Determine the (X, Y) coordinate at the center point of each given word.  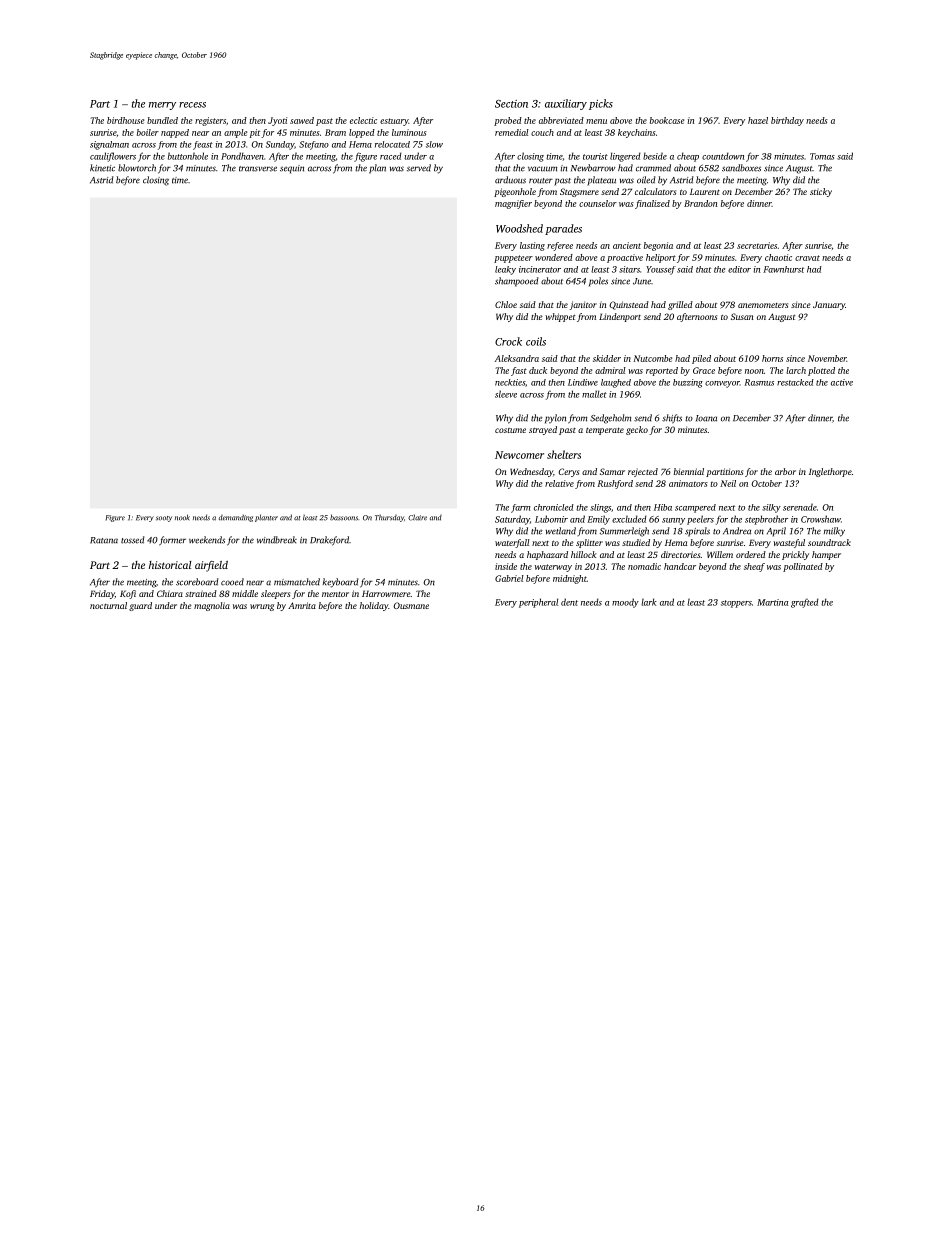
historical (170, 565)
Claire (417, 517)
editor (739, 269)
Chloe (506, 304)
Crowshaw (821, 519)
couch (542, 132)
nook (182, 517)
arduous (510, 180)
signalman (109, 145)
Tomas (822, 156)
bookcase (667, 120)
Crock (508, 341)
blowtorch (137, 168)
